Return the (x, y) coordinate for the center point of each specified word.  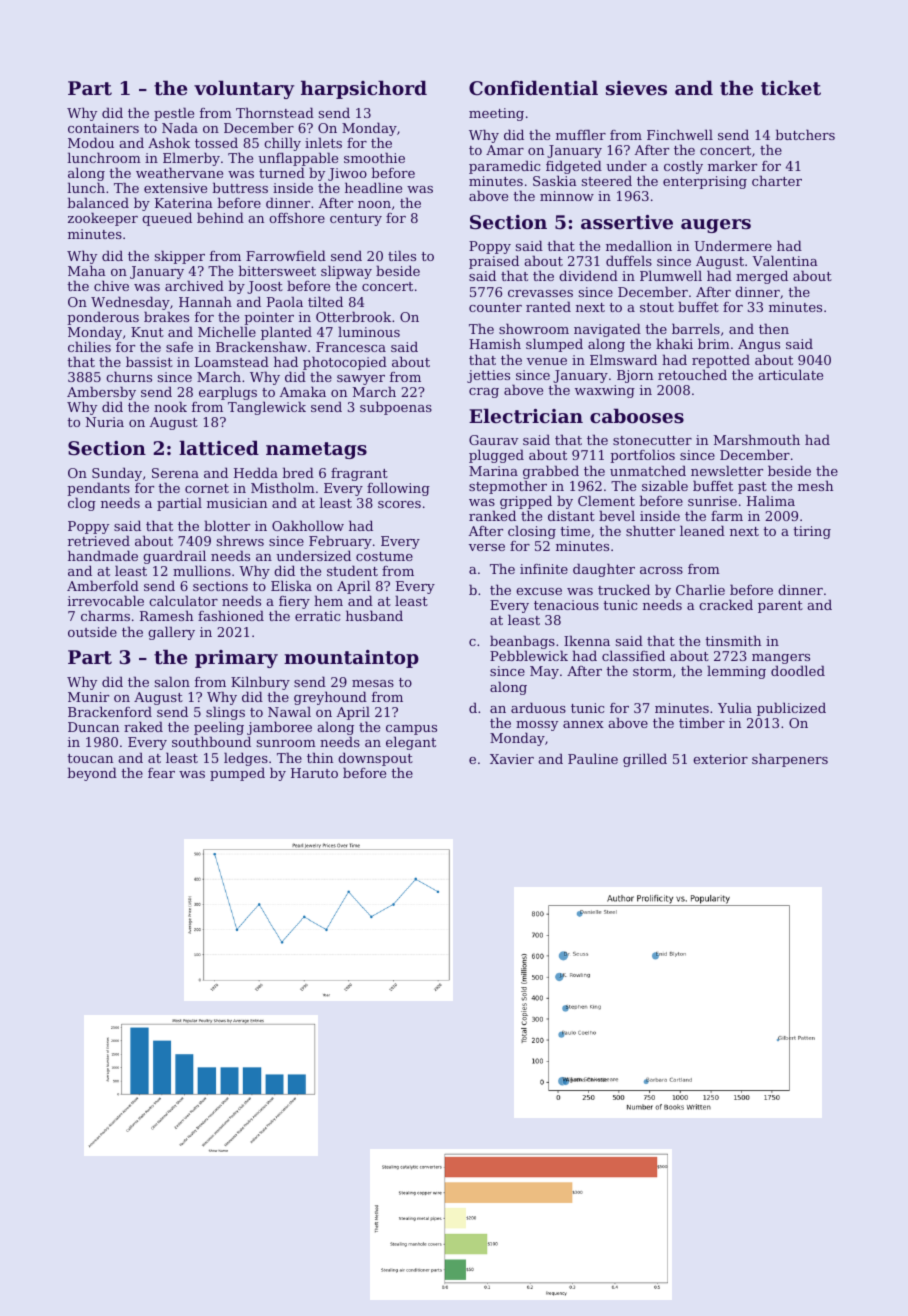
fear (161, 773)
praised (494, 263)
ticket (791, 88)
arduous (538, 707)
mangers (781, 660)
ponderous (103, 318)
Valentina (785, 260)
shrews (240, 540)
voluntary (244, 89)
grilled (645, 760)
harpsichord (364, 89)
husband (374, 615)
